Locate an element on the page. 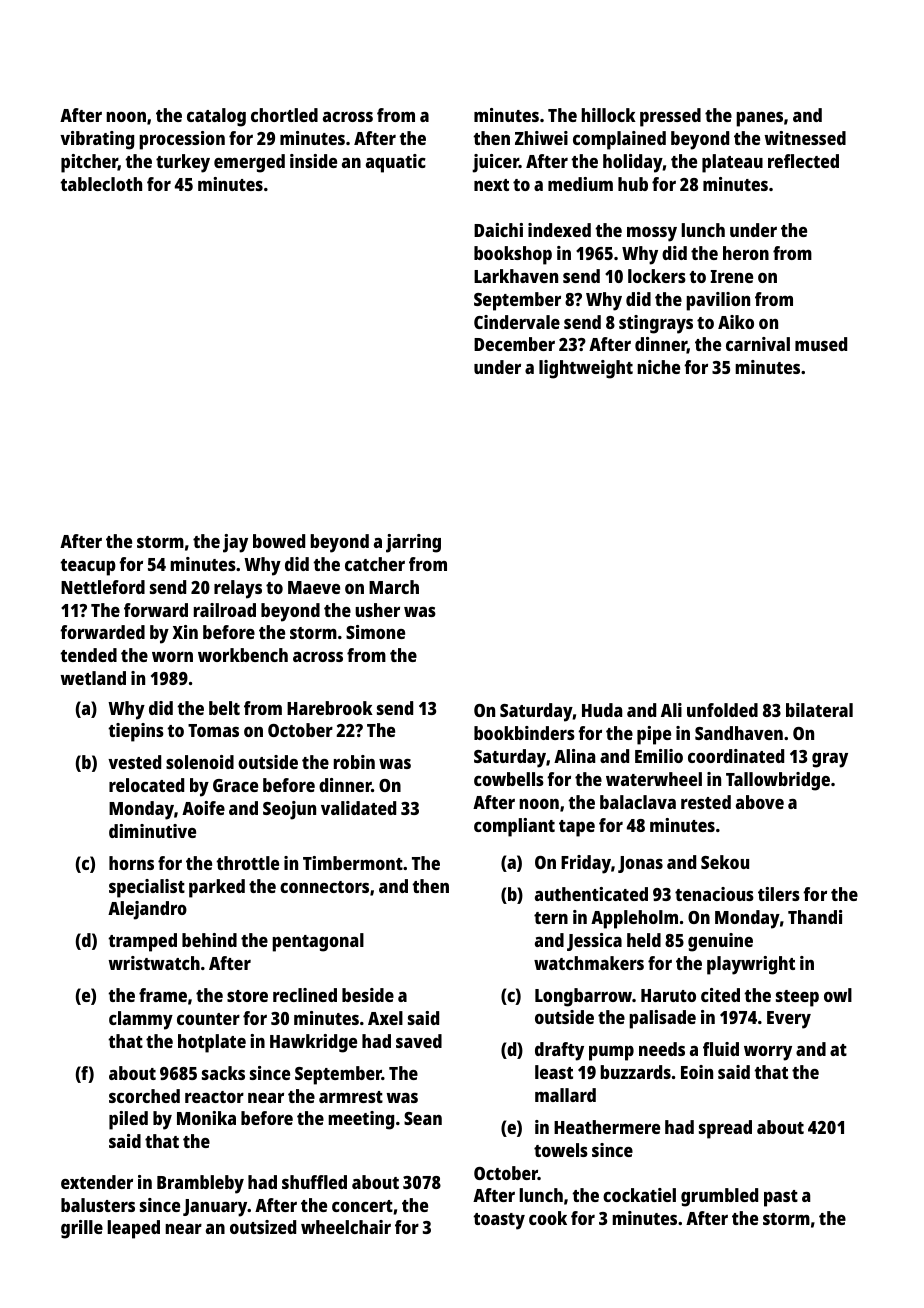 This document has width=924, height=1308. niche is located at coordinates (658, 367).
